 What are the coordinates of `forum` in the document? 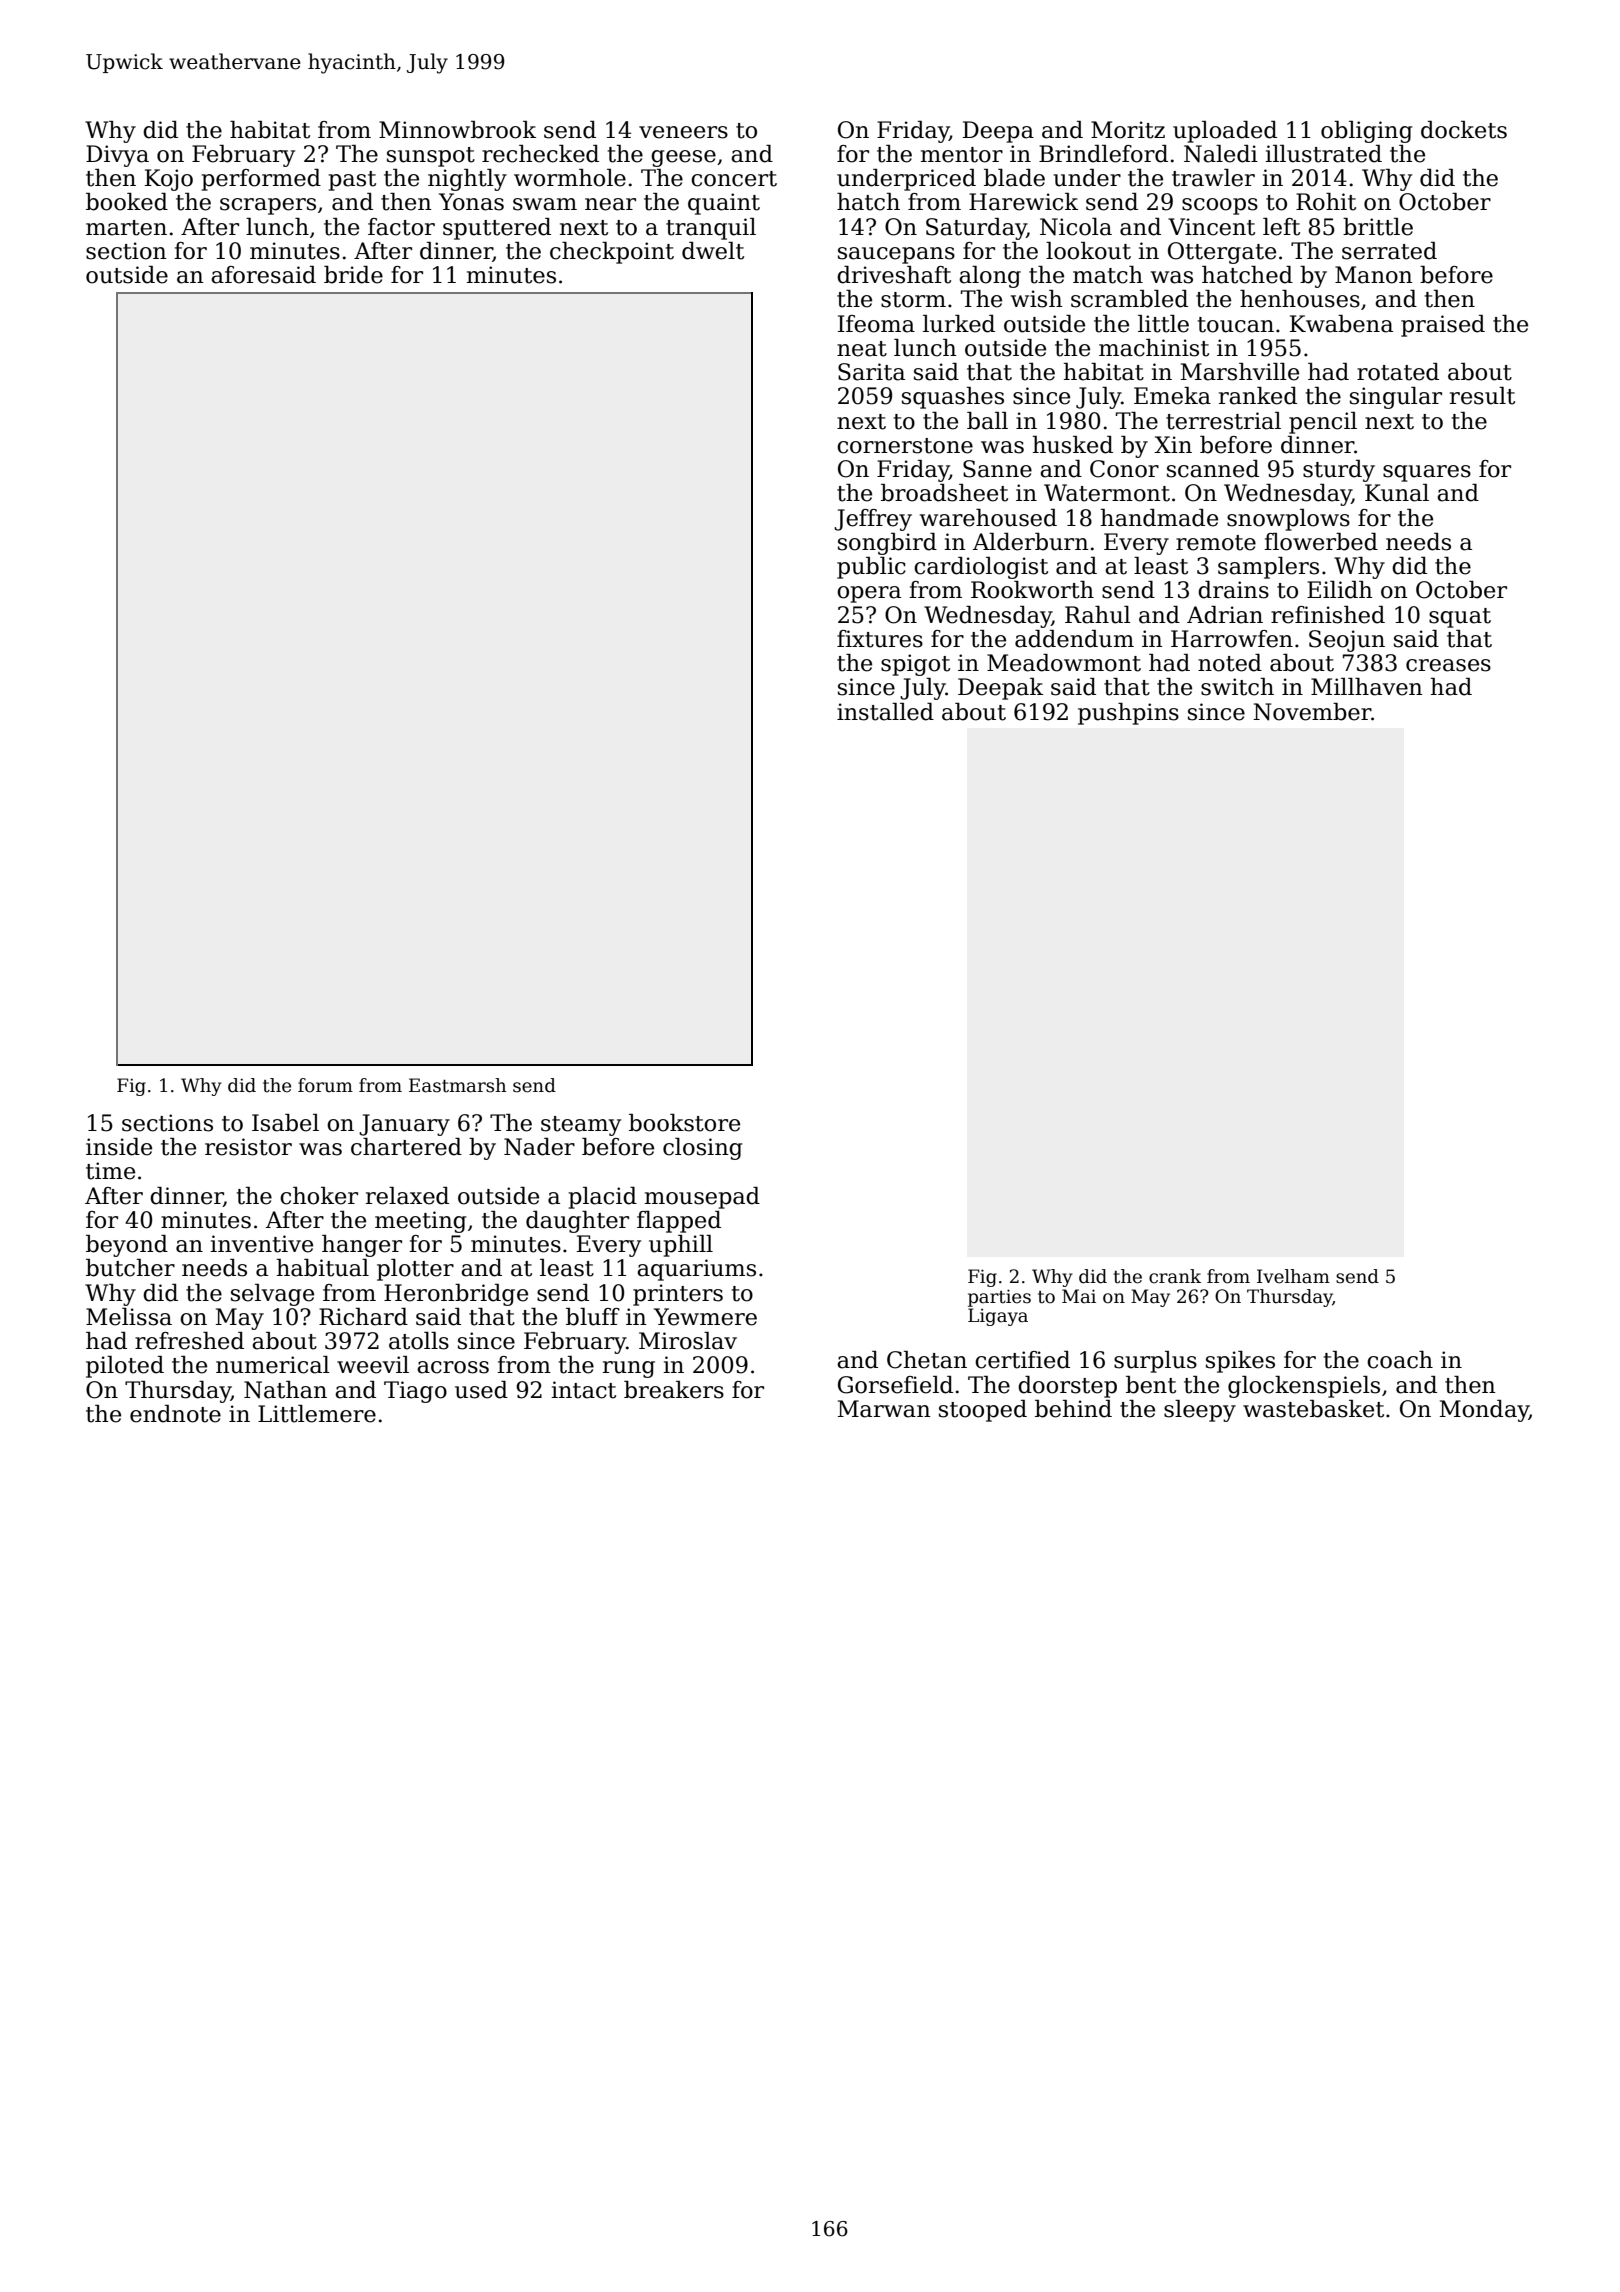 It's located at (325, 1085).
